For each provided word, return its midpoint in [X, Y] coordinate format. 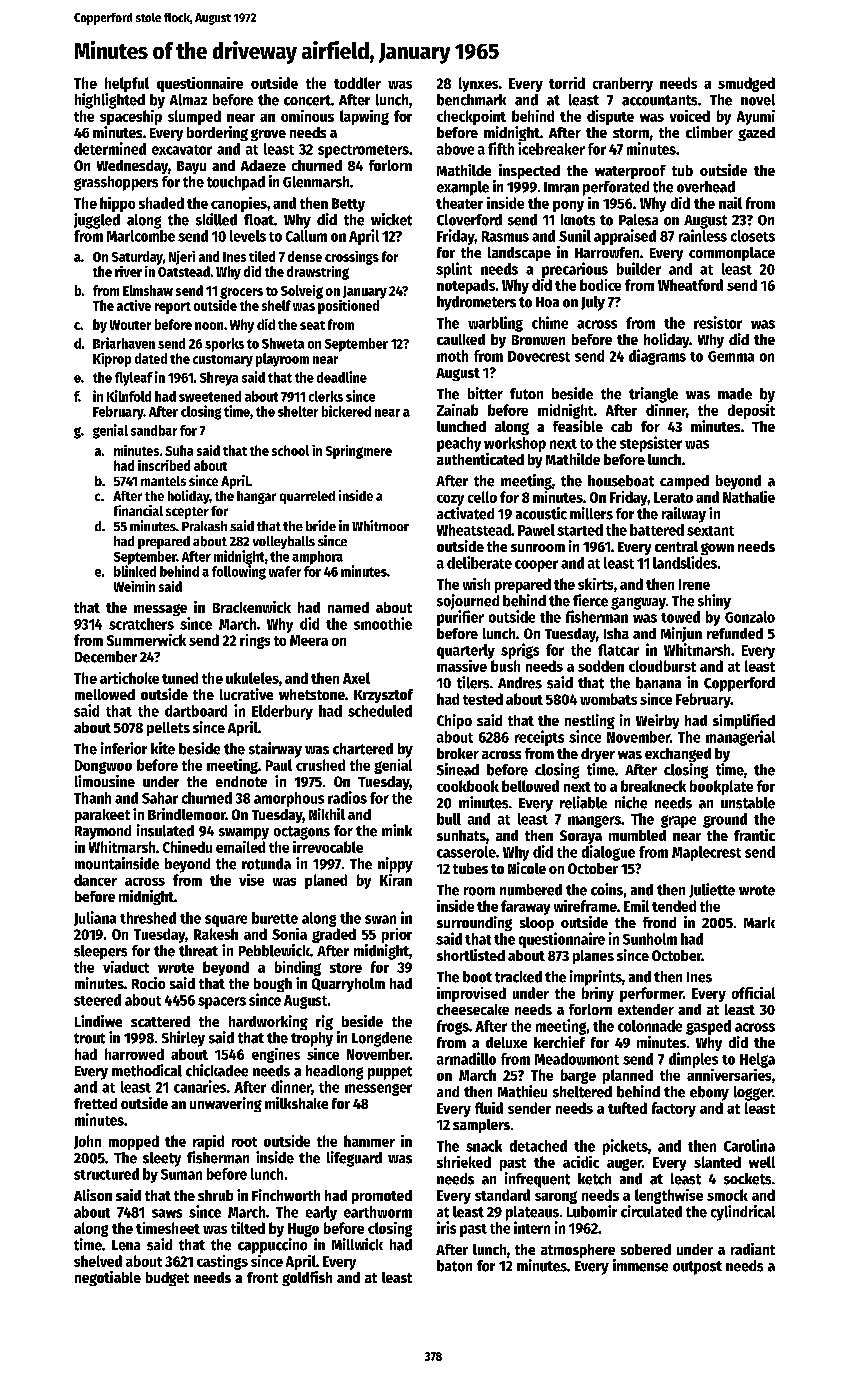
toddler [357, 83]
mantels [163, 481]
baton [454, 1266]
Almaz [188, 100]
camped [684, 482]
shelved [98, 1261]
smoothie [383, 623]
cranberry [623, 84]
